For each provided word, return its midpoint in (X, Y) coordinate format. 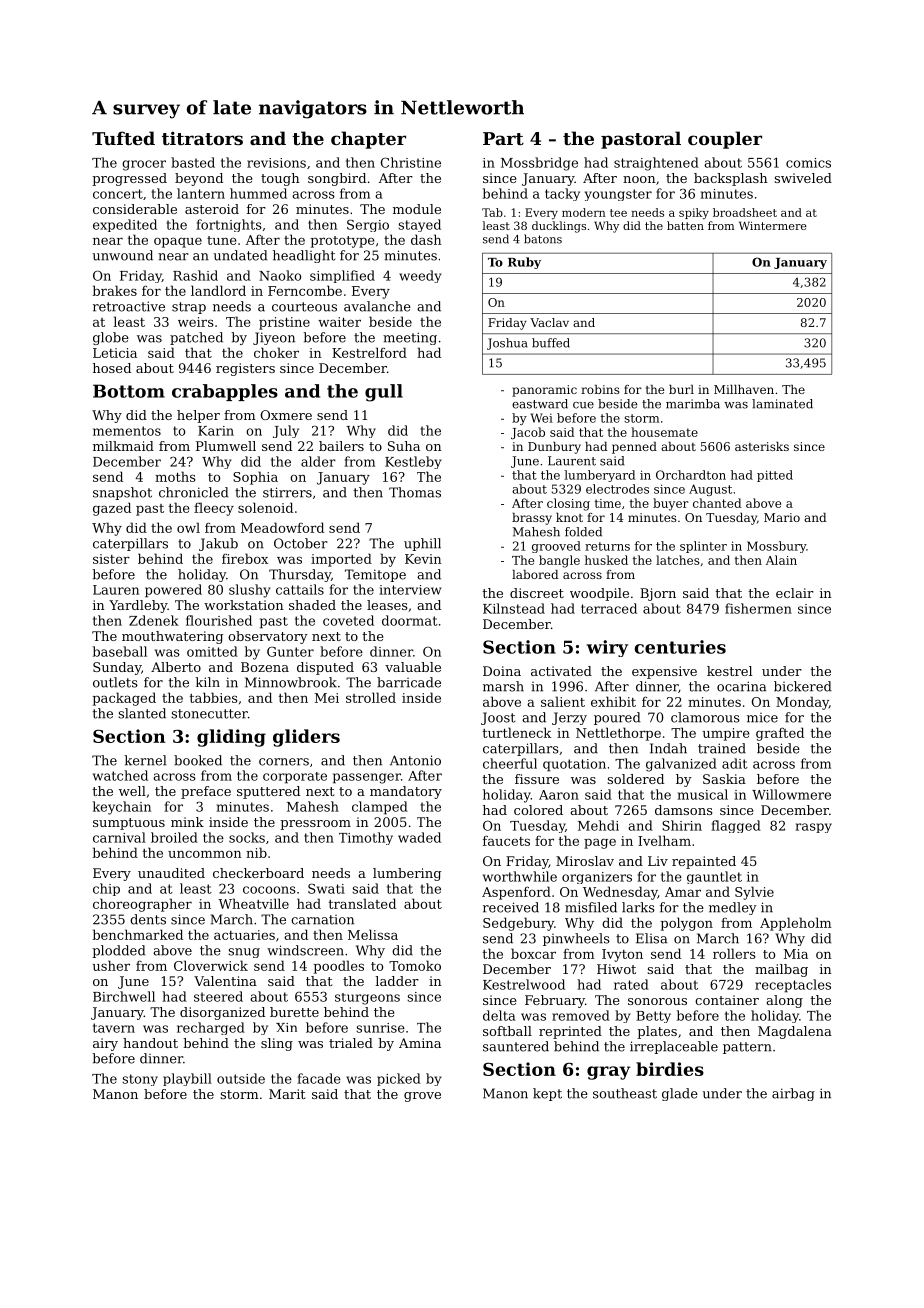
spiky (694, 213)
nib (256, 852)
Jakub (218, 544)
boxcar (533, 953)
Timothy (366, 838)
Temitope (375, 575)
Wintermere (773, 225)
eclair (795, 593)
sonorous (657, 1001)
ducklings (559, 227)
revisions (276, 163)
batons (543, 239)
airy (105, 1044)
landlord (218, 290)
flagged (736, 826)
